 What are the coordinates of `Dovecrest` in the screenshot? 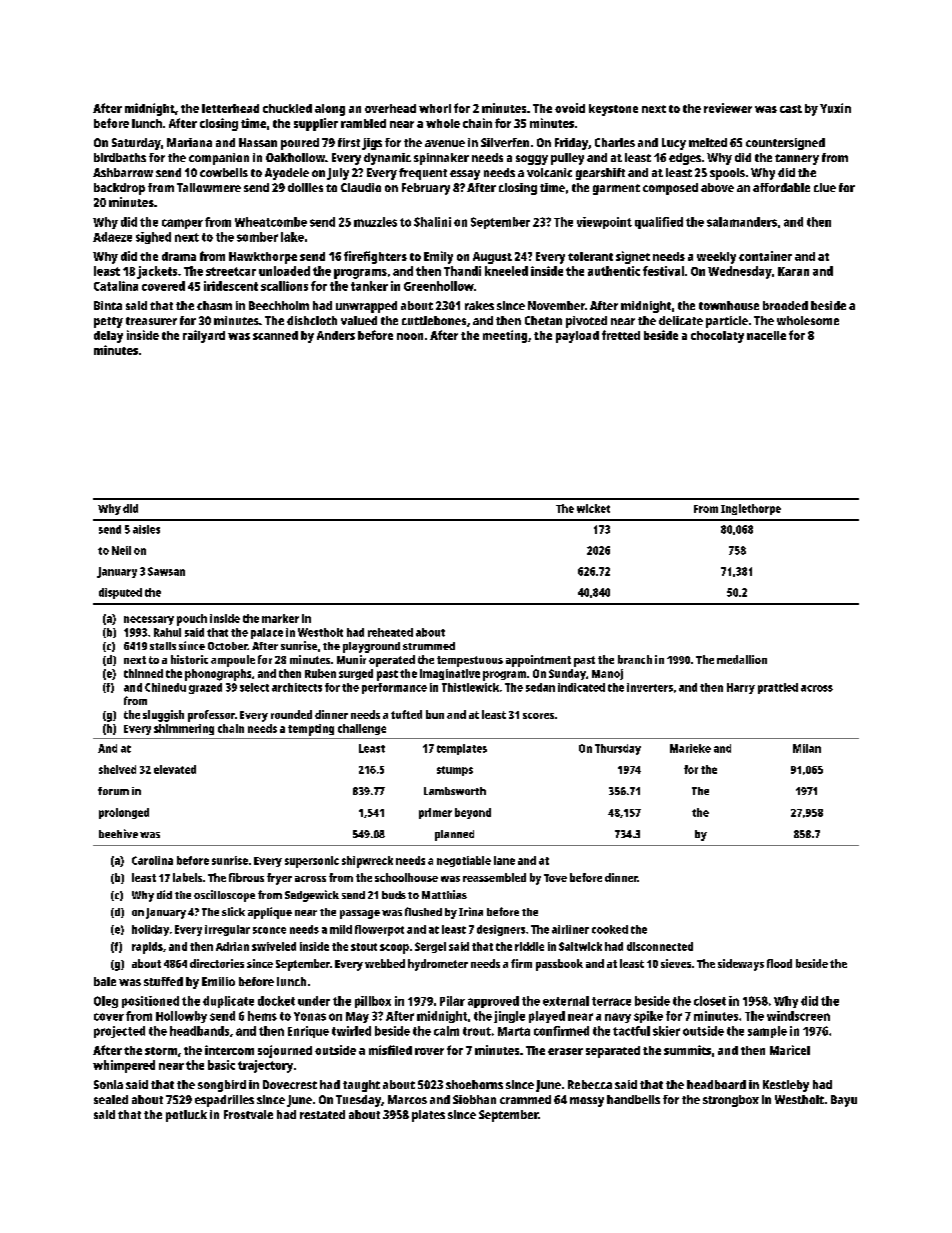 It's located at (290, 1084).
